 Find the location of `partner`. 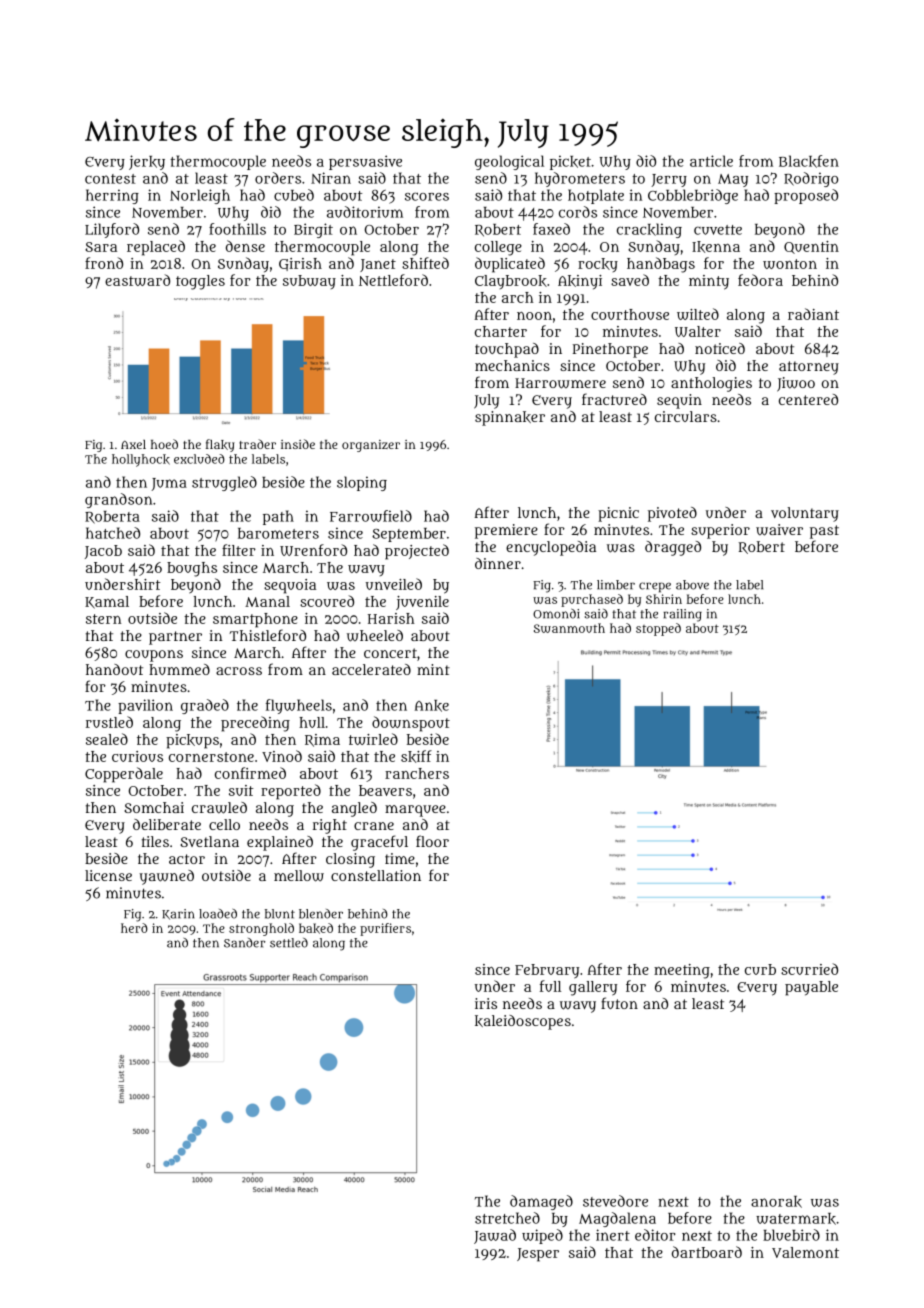

partner is located at coordinates (175, 638).
